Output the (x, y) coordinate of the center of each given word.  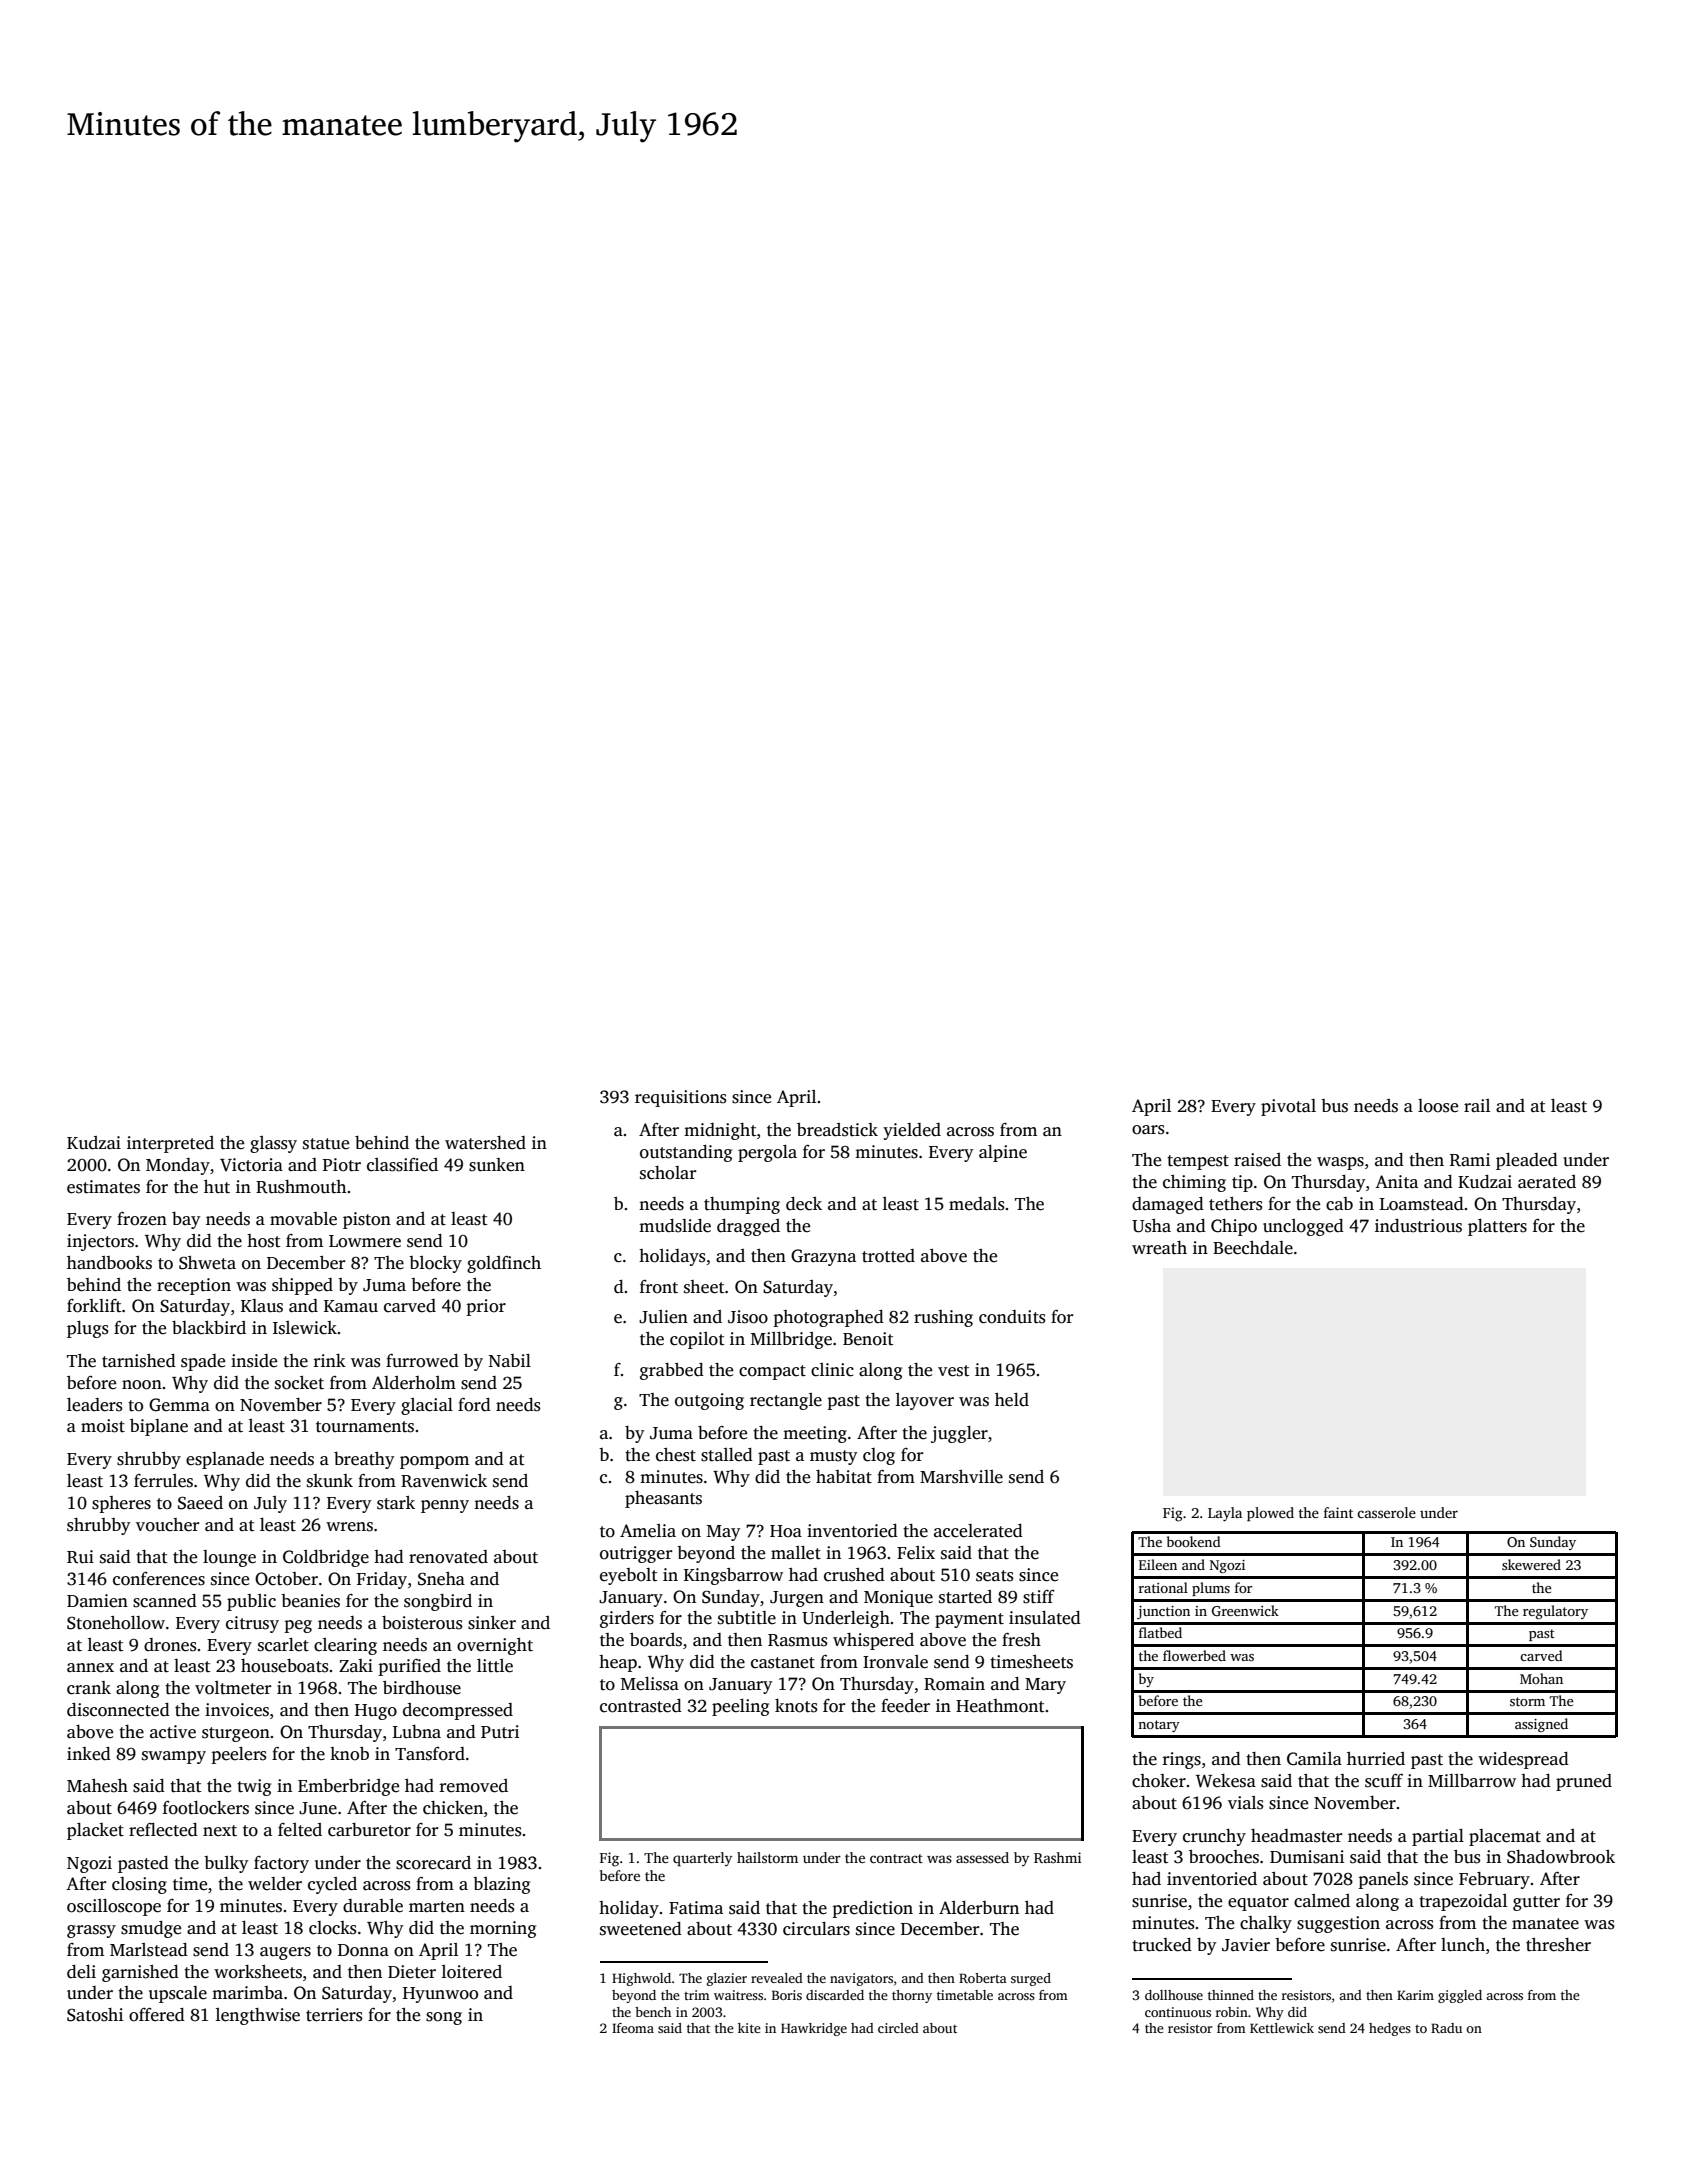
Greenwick (1245, 1610)
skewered (1531, 1564)
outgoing (709, 1401)
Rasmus (797, 1640)
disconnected (118, 1710)
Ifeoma (633, 2028)
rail (1477, 1105)
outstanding (686, 1153)
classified (402, 1165)
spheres (121, 1504)
